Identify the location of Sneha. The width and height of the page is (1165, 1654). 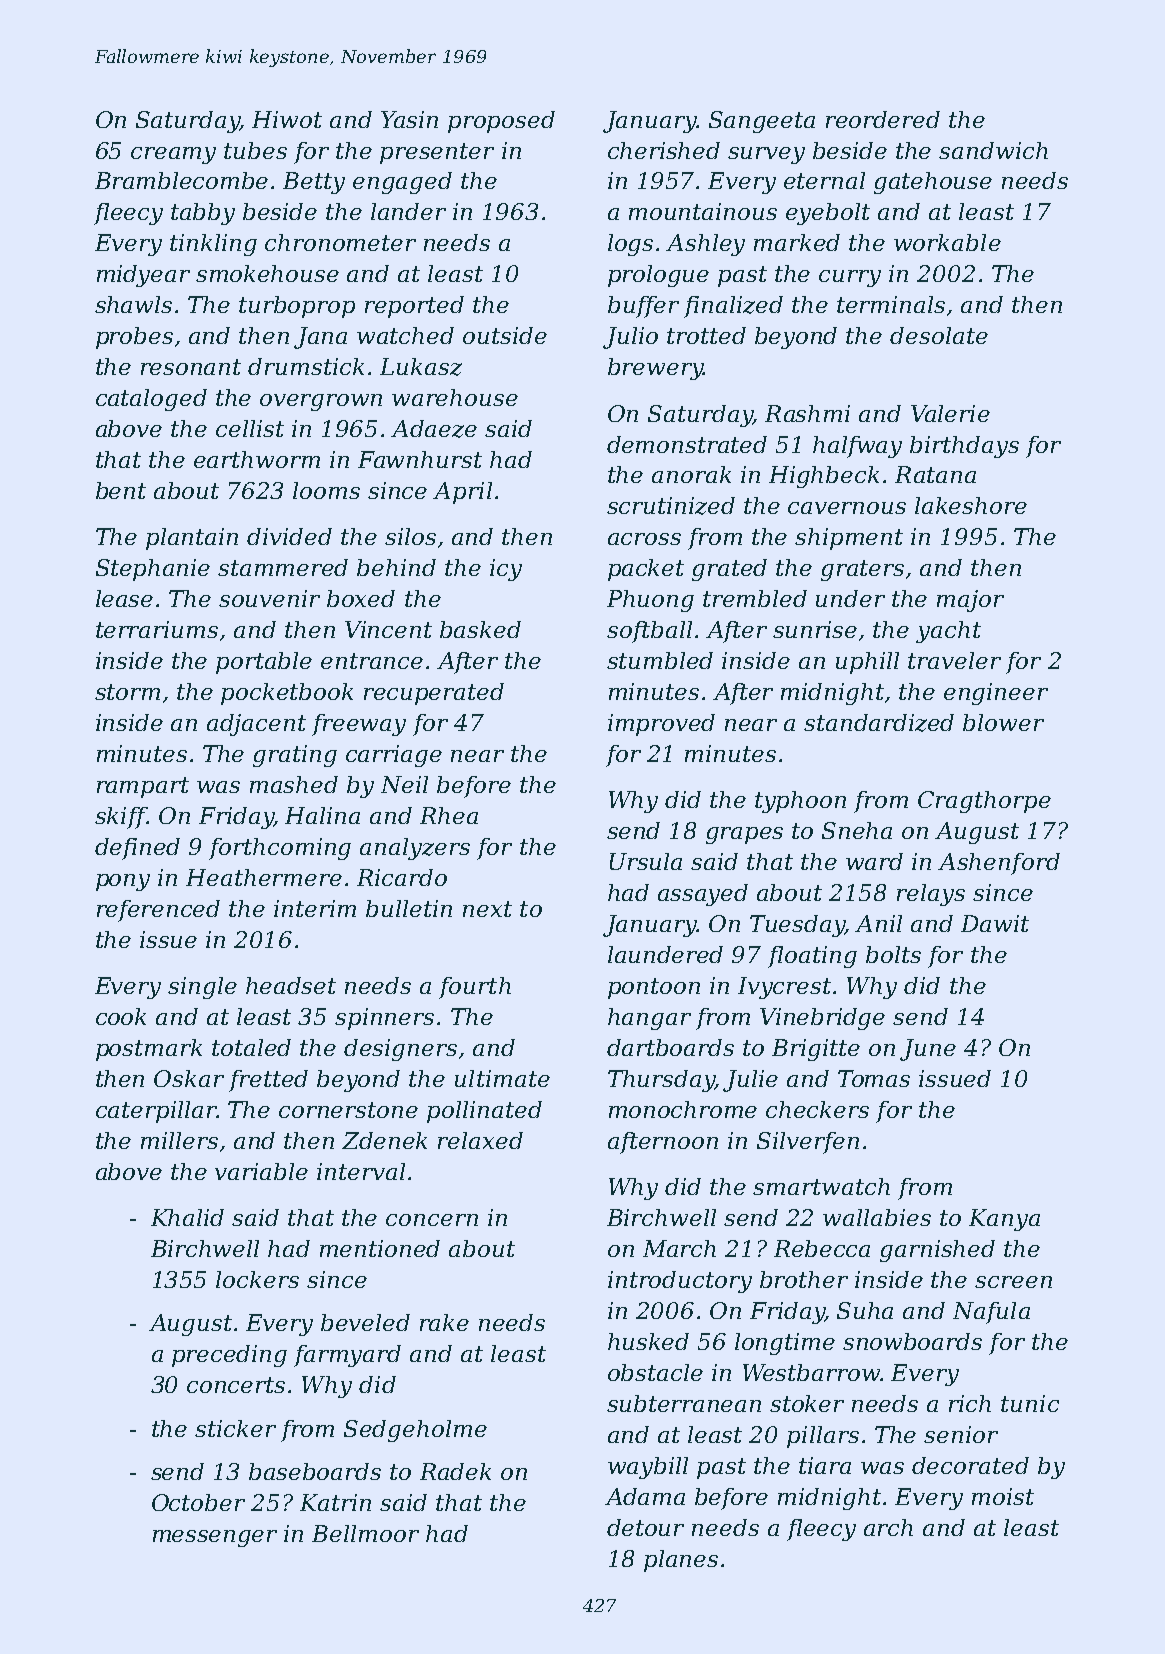
(857, 830).
